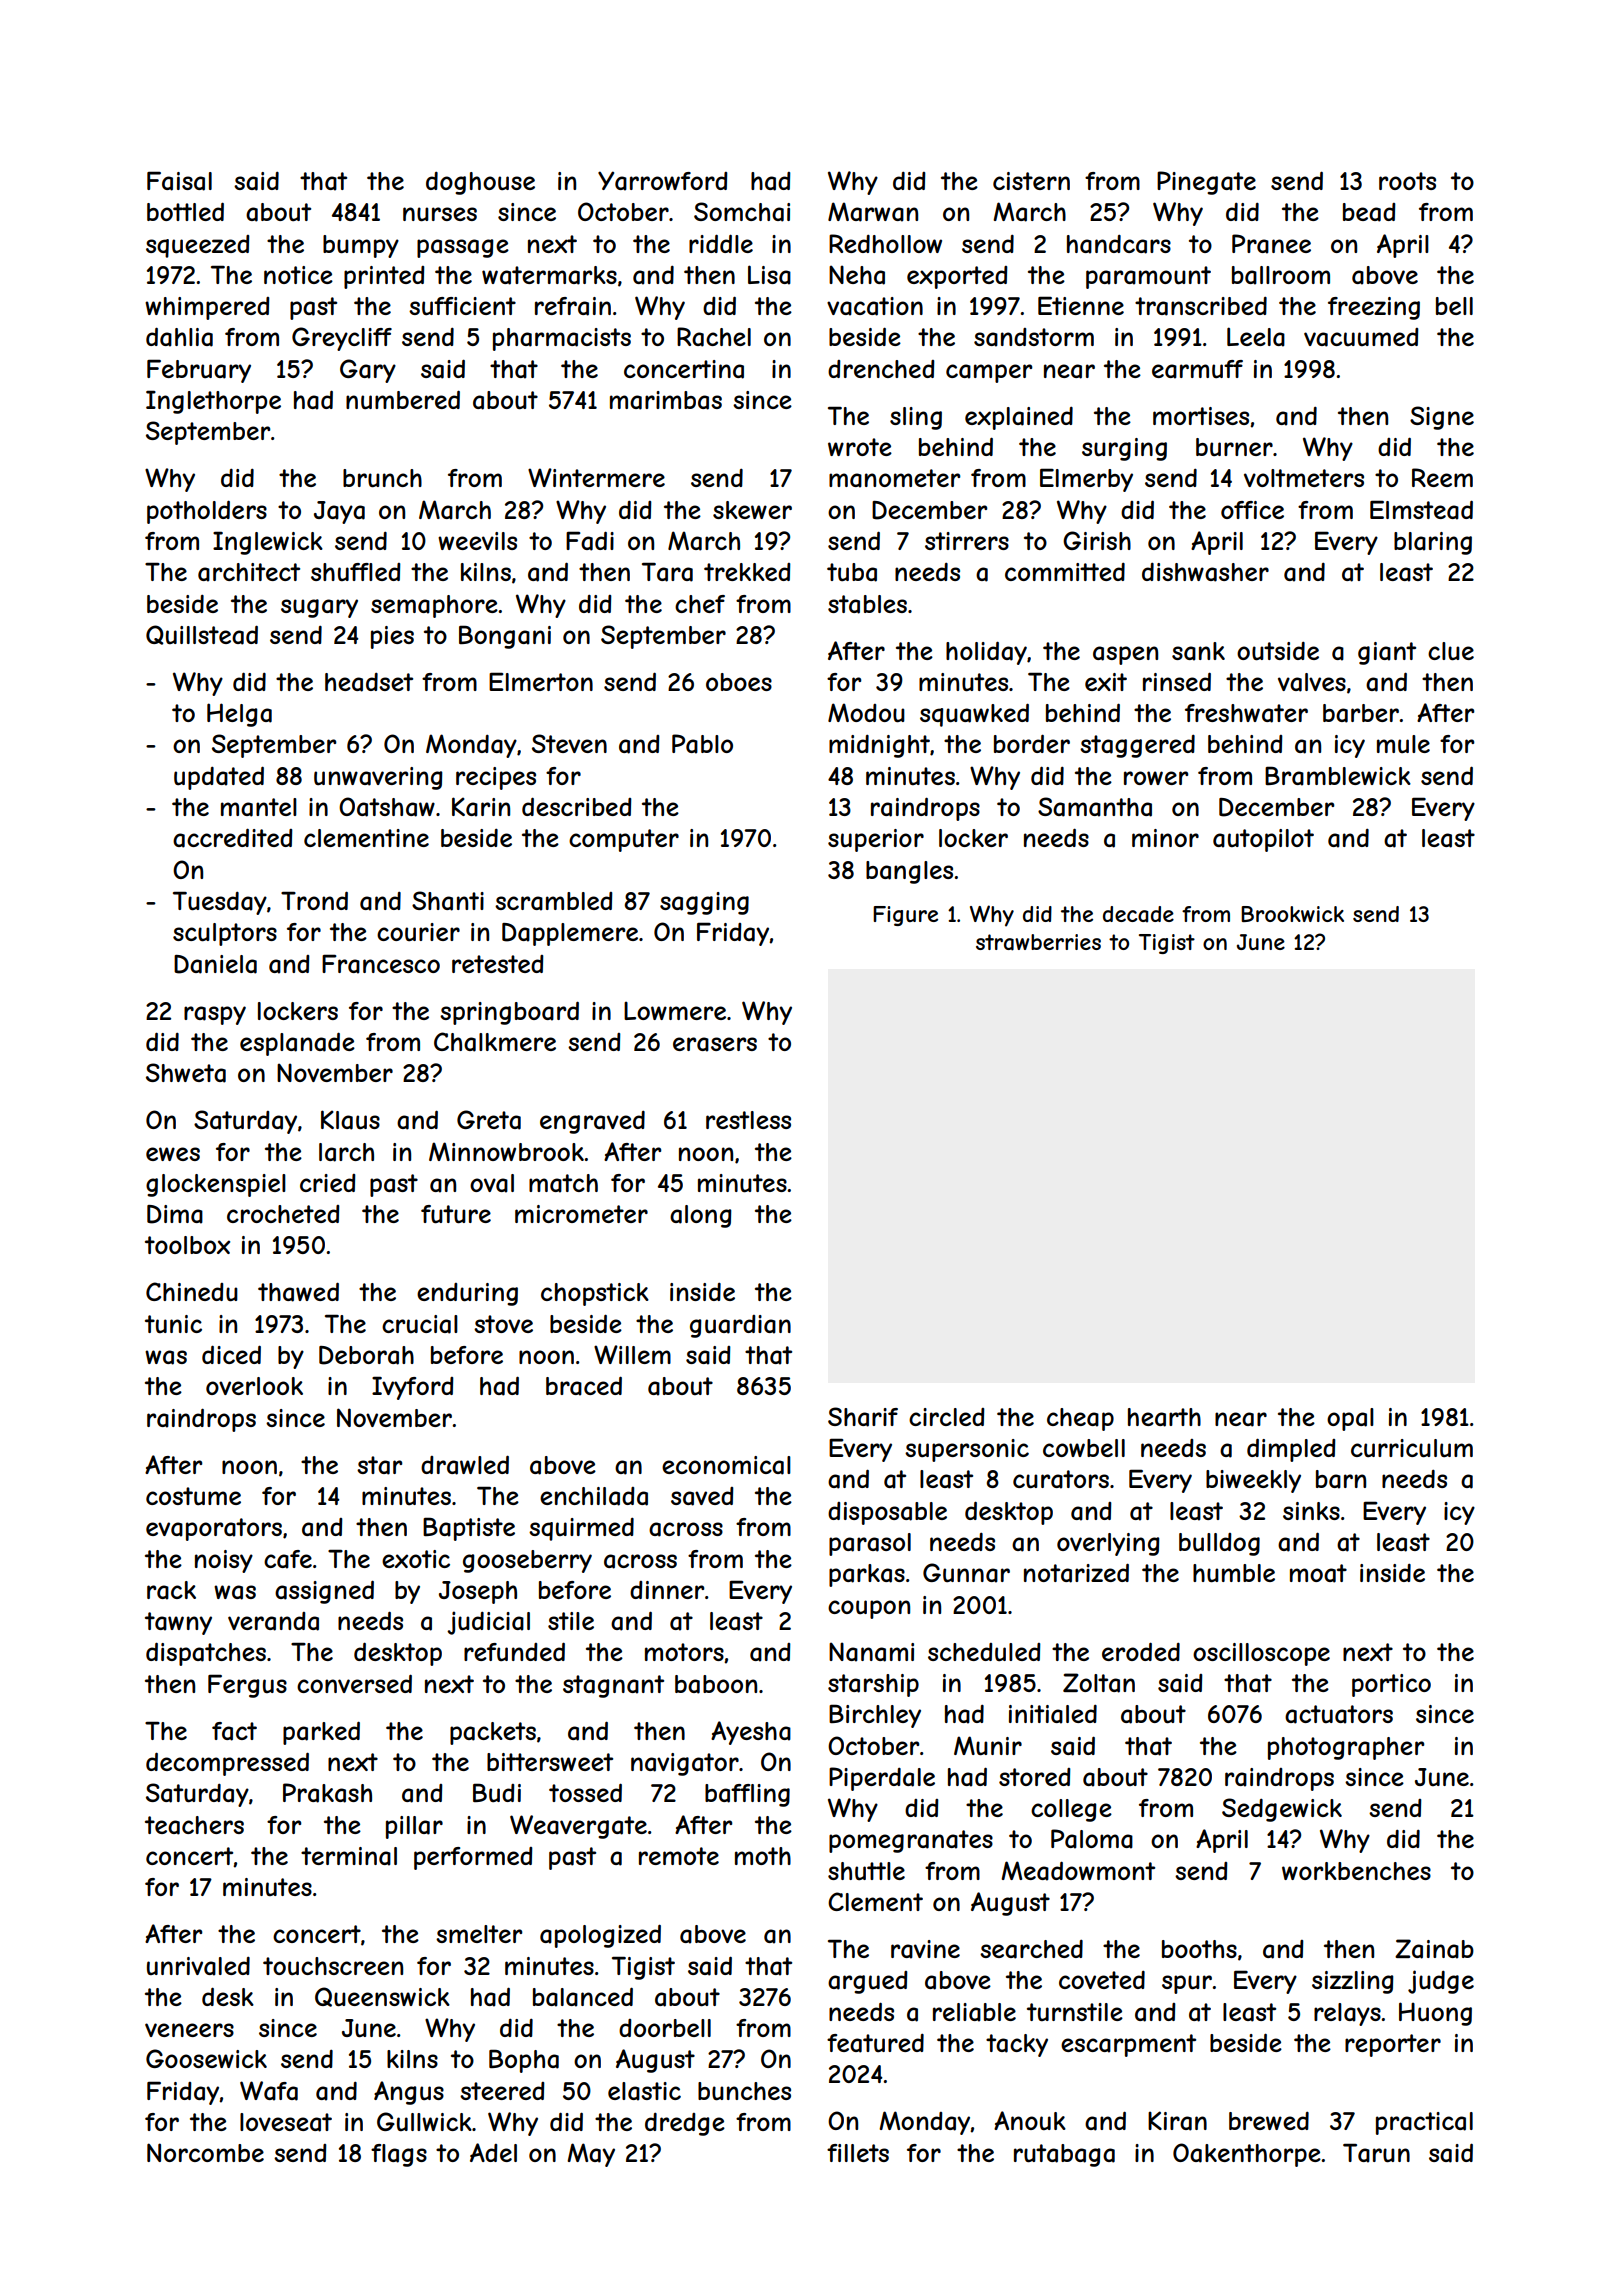  I want to click on Dapplemere, so click(570, 934).
